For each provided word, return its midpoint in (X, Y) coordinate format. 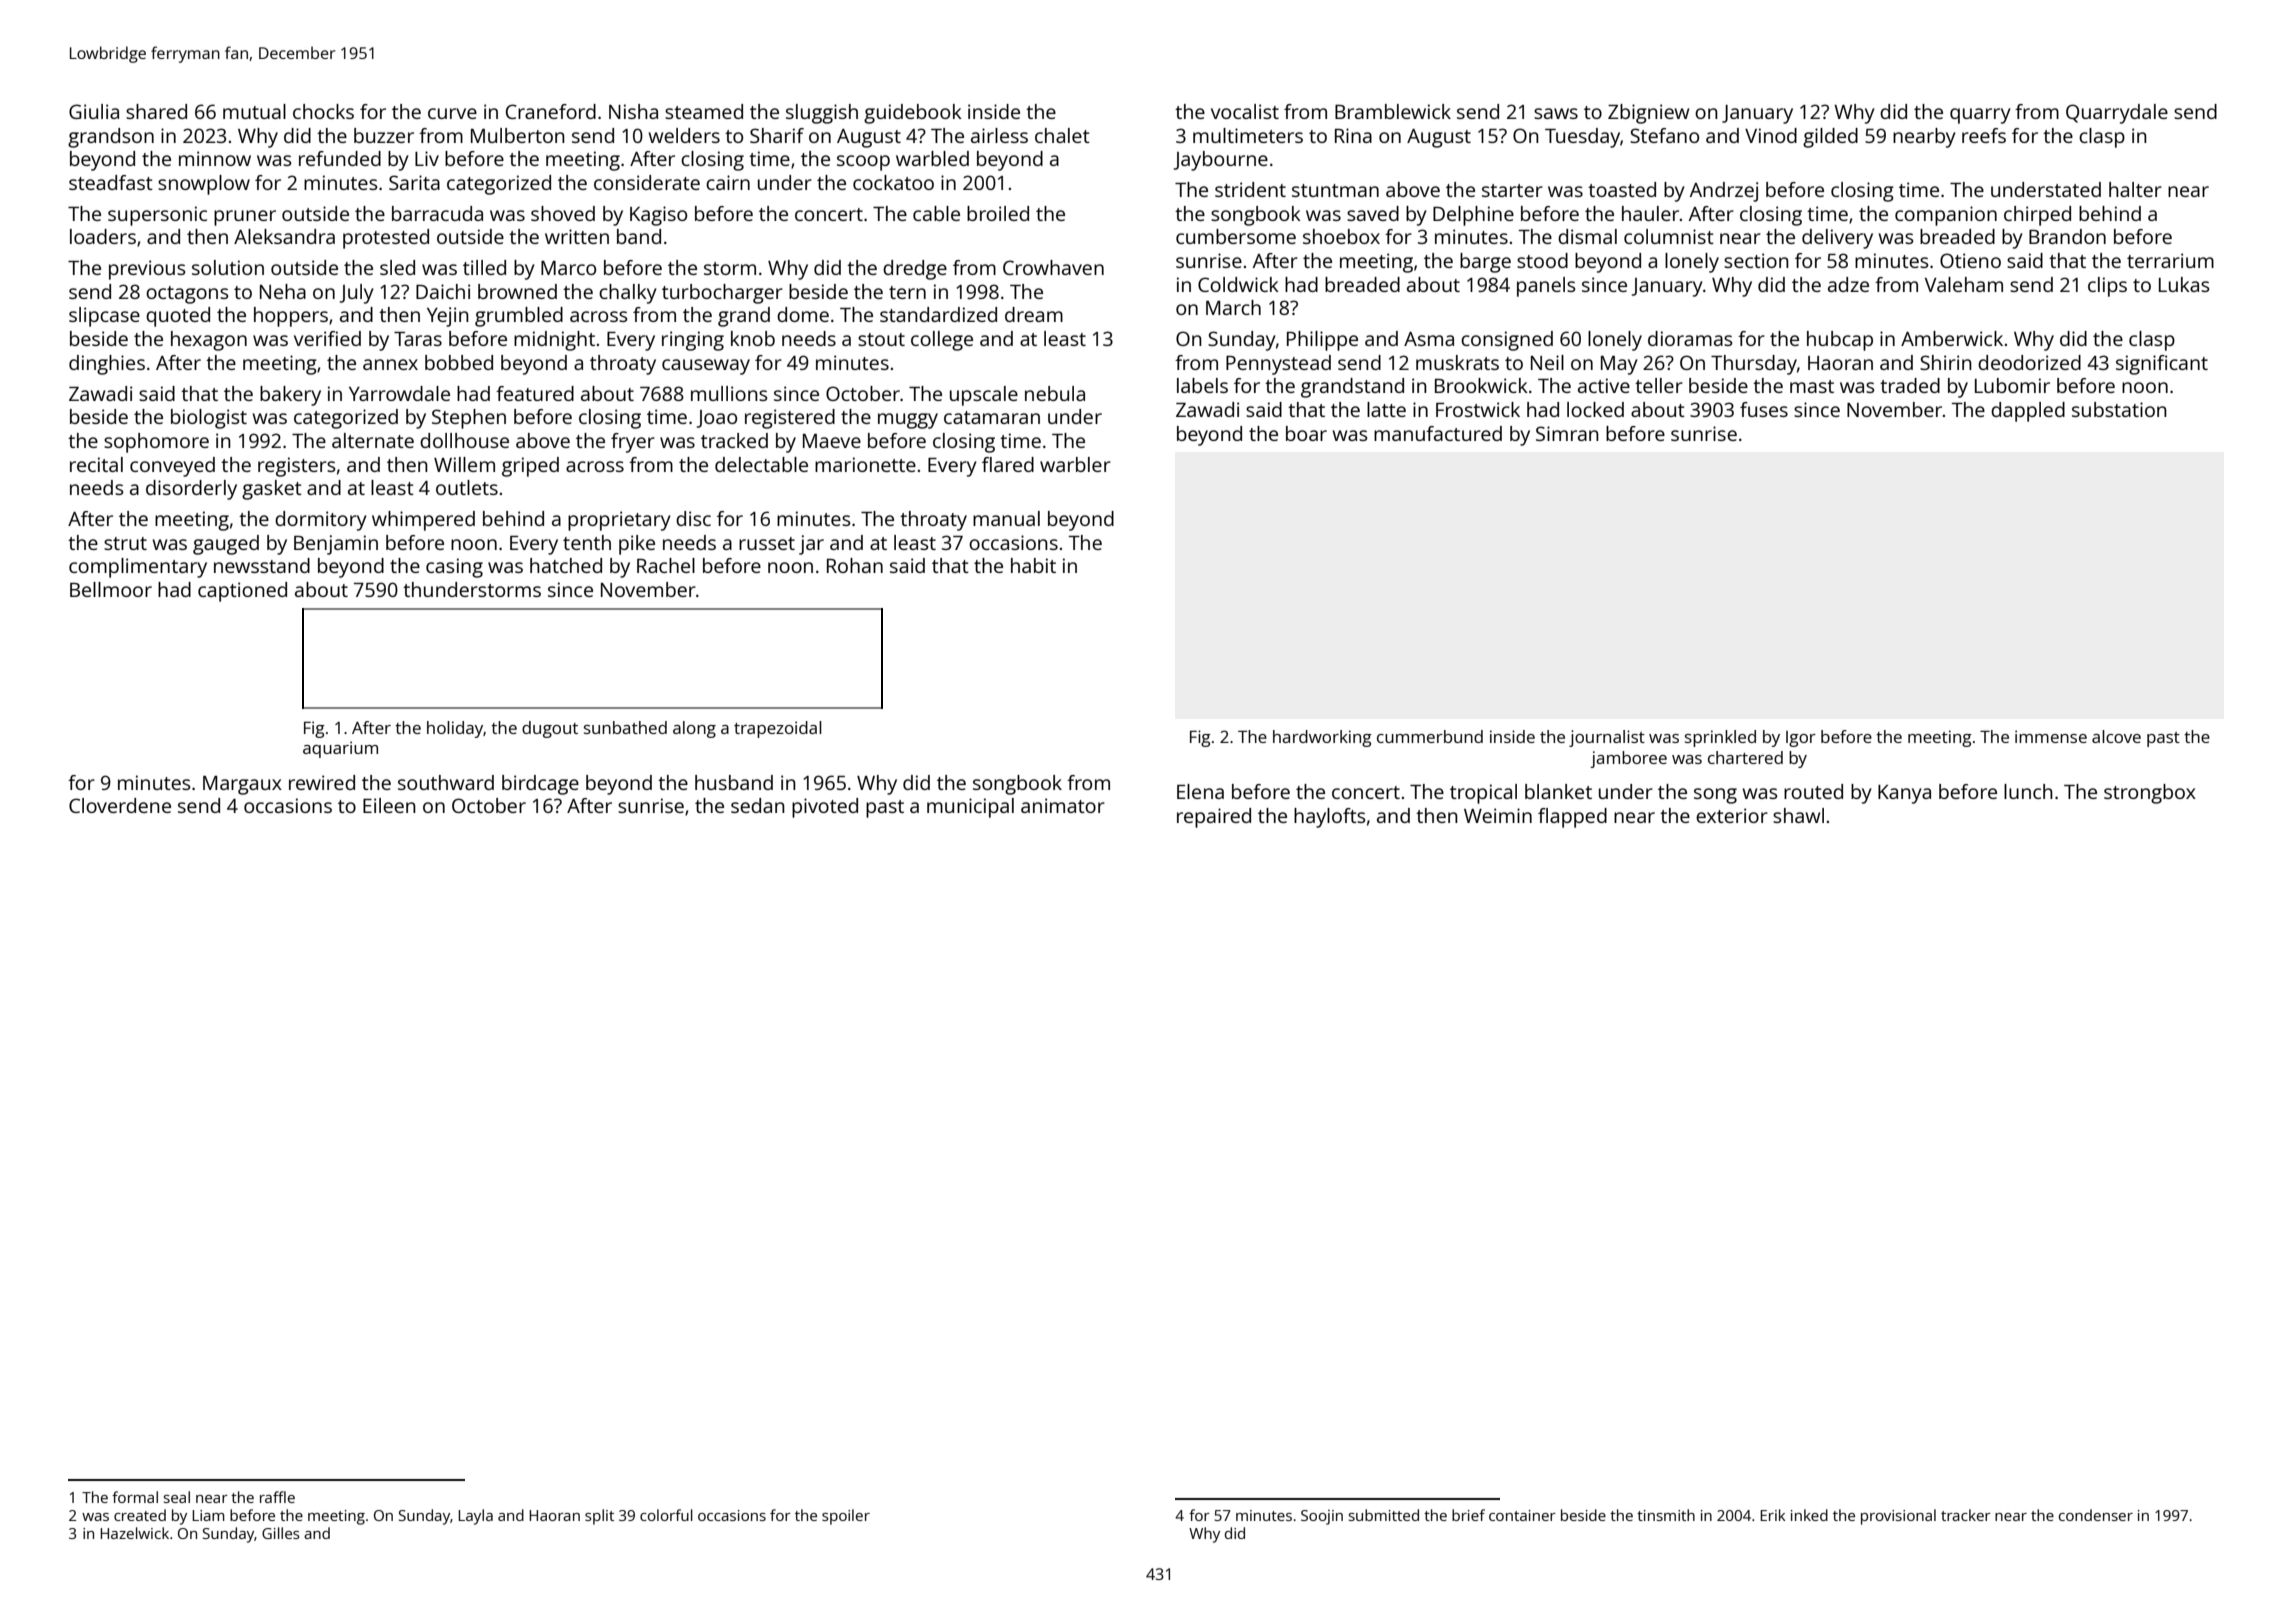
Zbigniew (1648, 114)
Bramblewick (1393, 111)
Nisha (633, 111)
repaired (1214, 818)
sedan (758, 805)
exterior (1732, 815)
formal (135, 1497)
